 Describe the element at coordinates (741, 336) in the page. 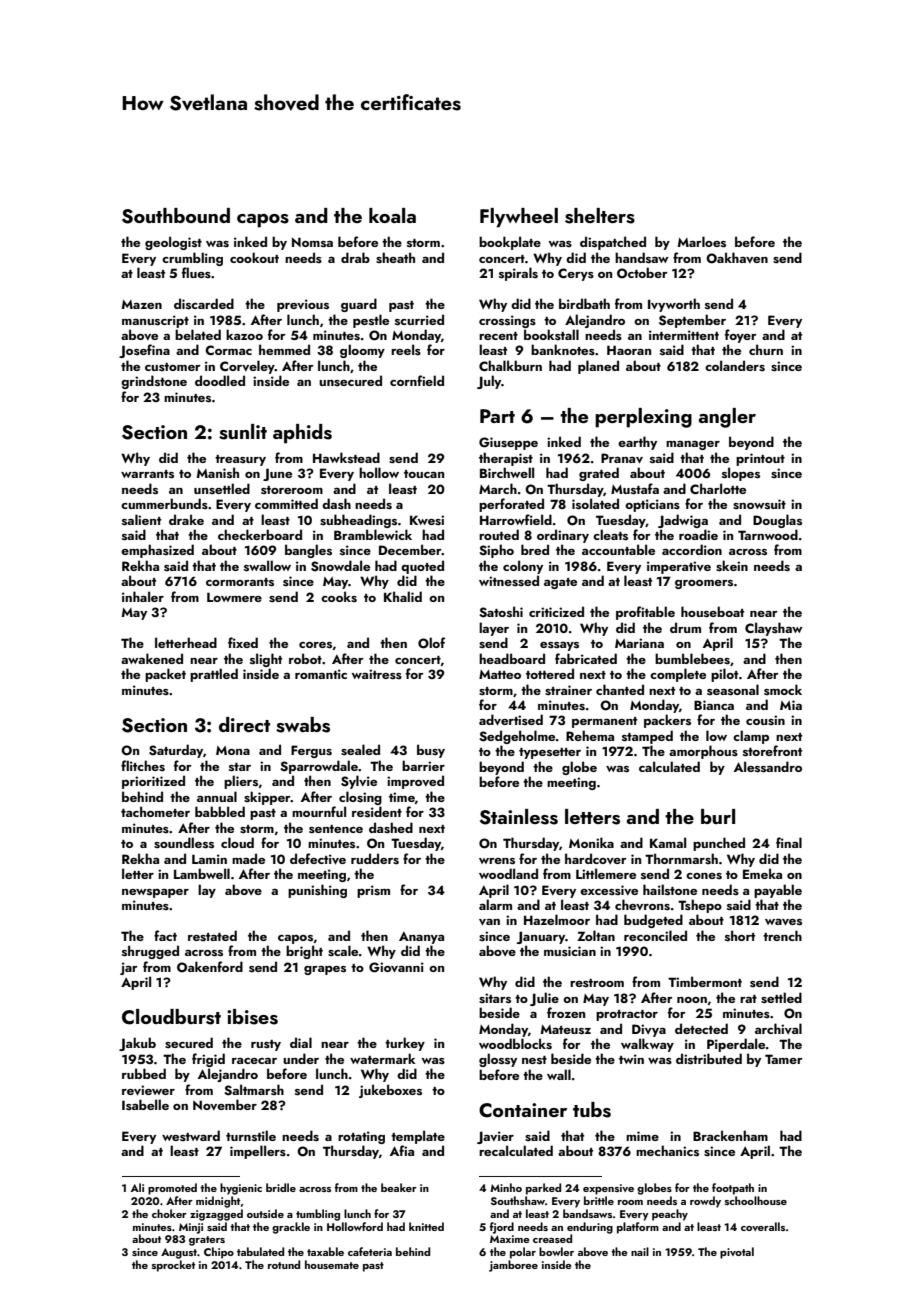

I see `foyer` at that location.
